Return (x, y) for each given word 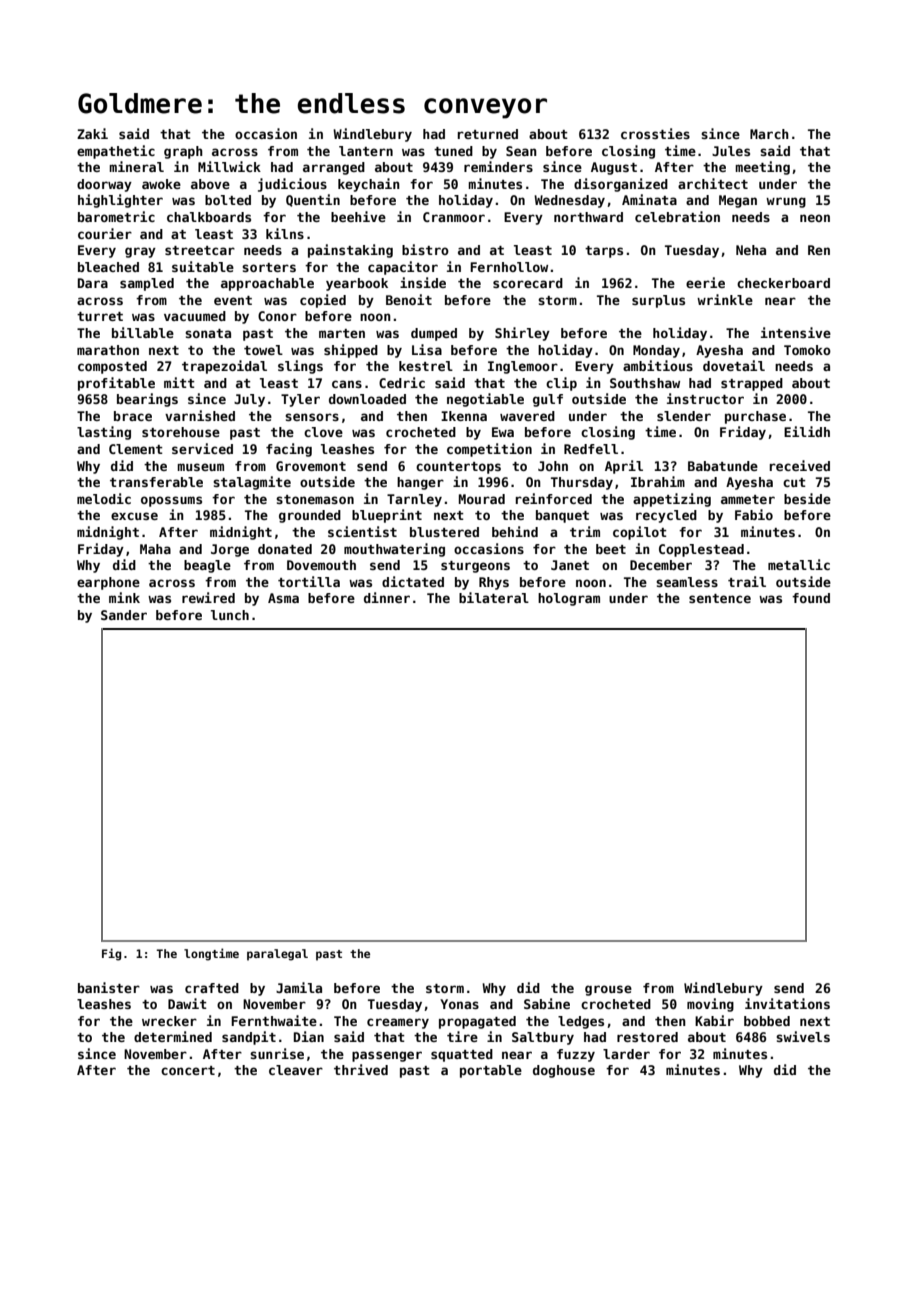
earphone (108, 583)
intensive (796, 332)
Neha (751, 250)
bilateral (494, 597)
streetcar (200, 250)
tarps (604, 252)
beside (807, 498)
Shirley (522, 334)
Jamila (299, 987)
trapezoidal (224, 367)
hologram (569, 599)
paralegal (277, 955)
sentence (720, 598)
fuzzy (576, 1055)
